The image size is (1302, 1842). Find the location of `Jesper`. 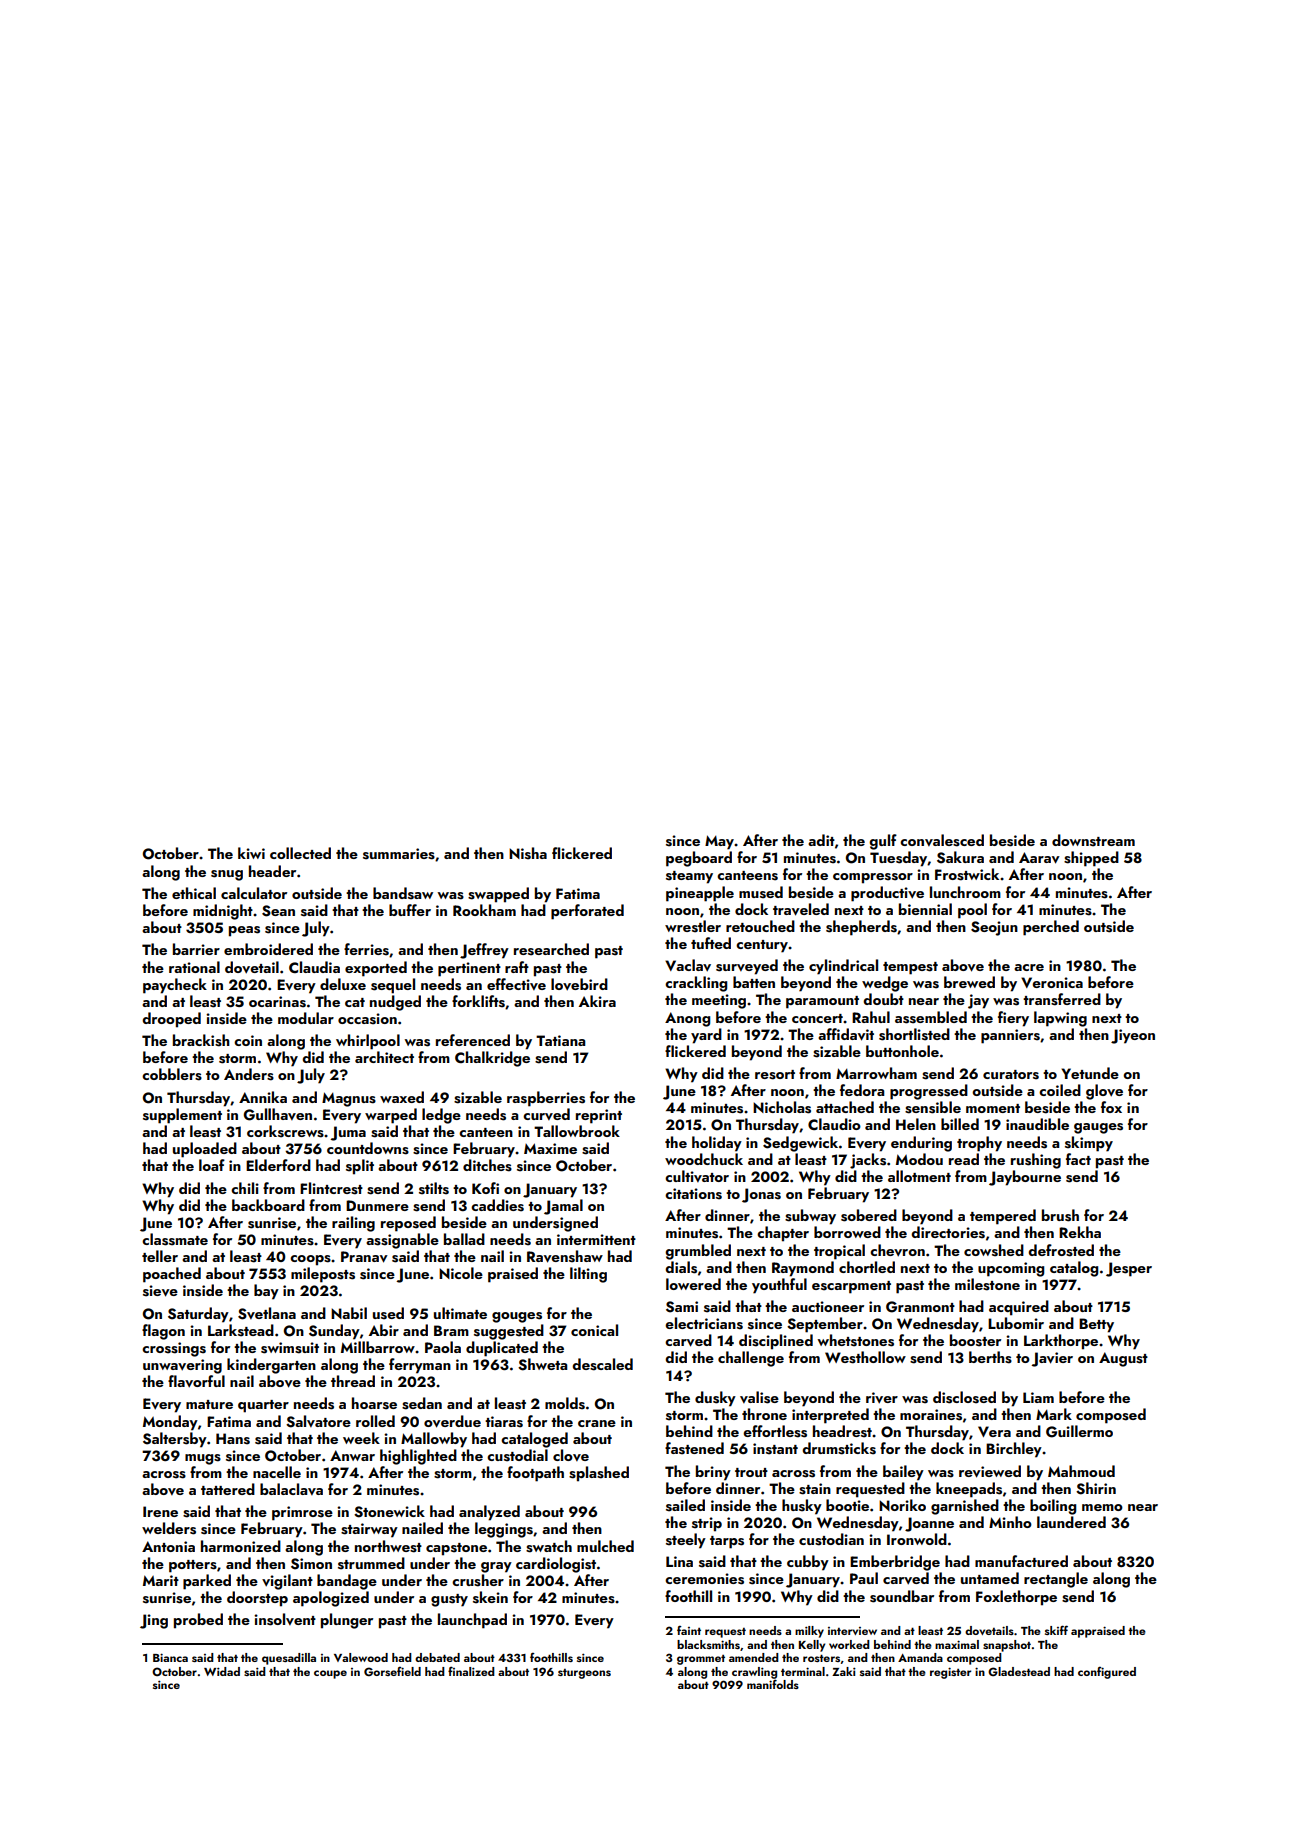

Jesper is located at coordinates (1129, 1269).
